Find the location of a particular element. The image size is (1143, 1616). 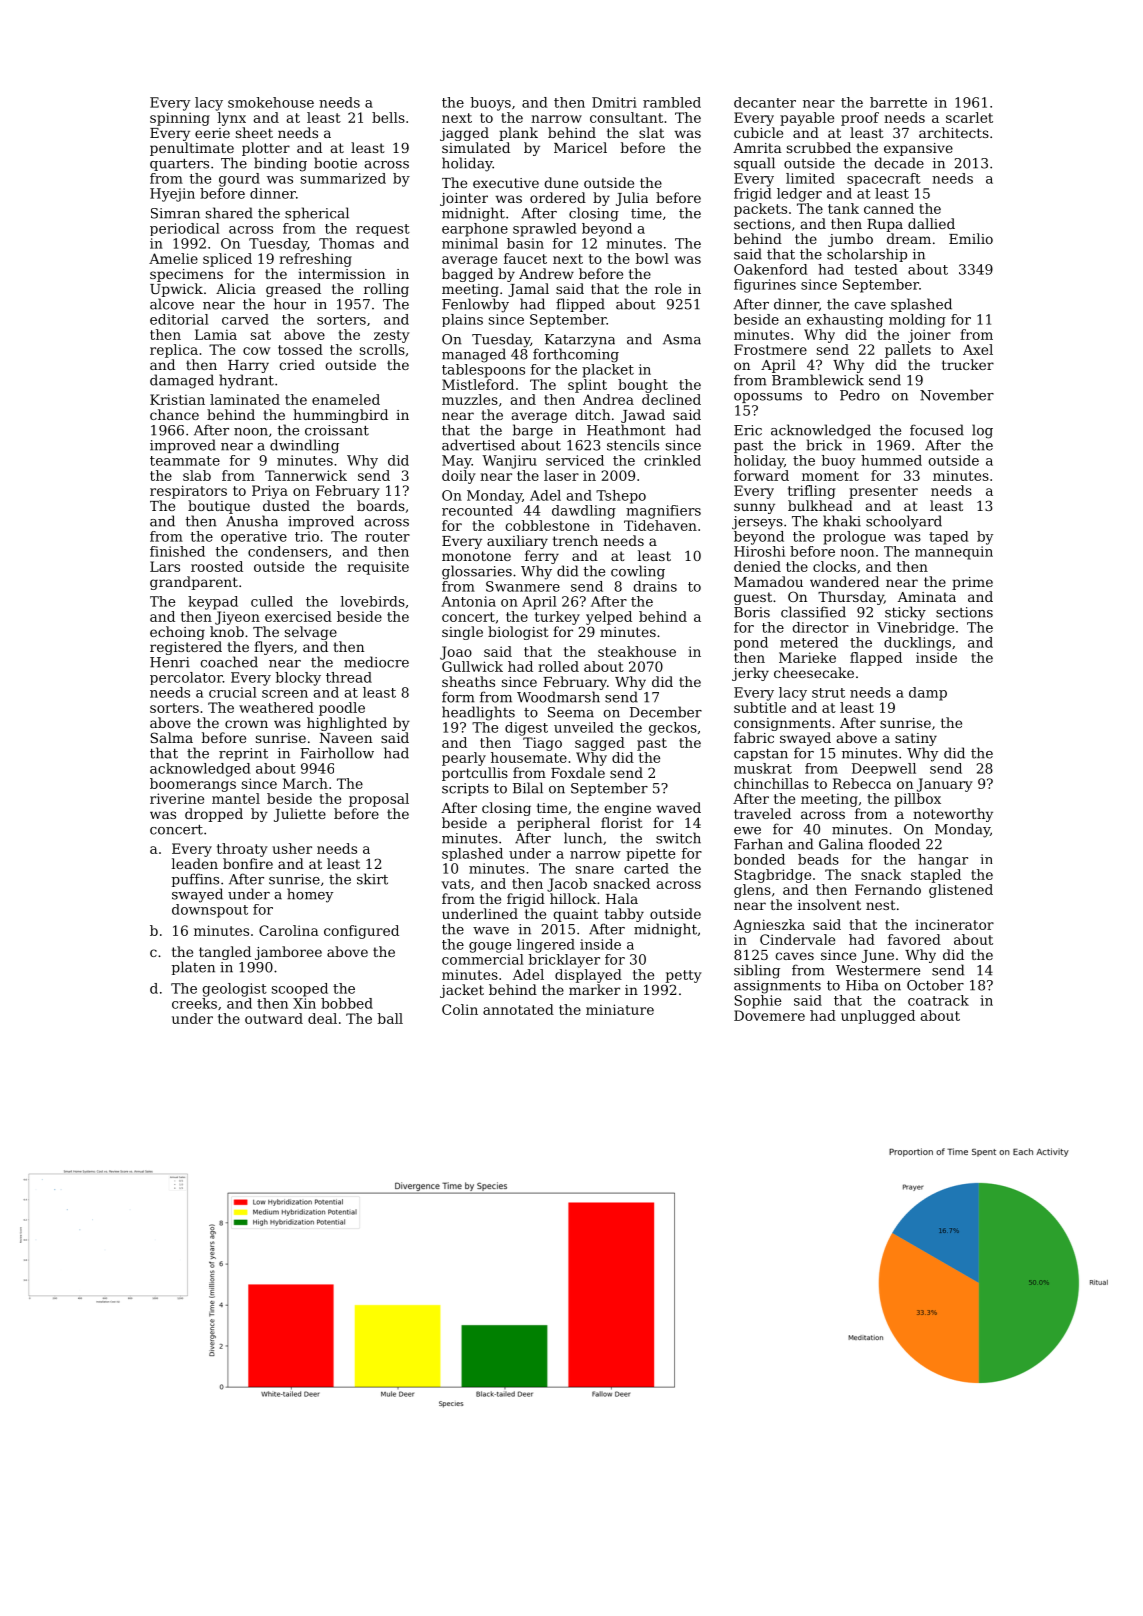

thread is located at coordinates (349, 677).
